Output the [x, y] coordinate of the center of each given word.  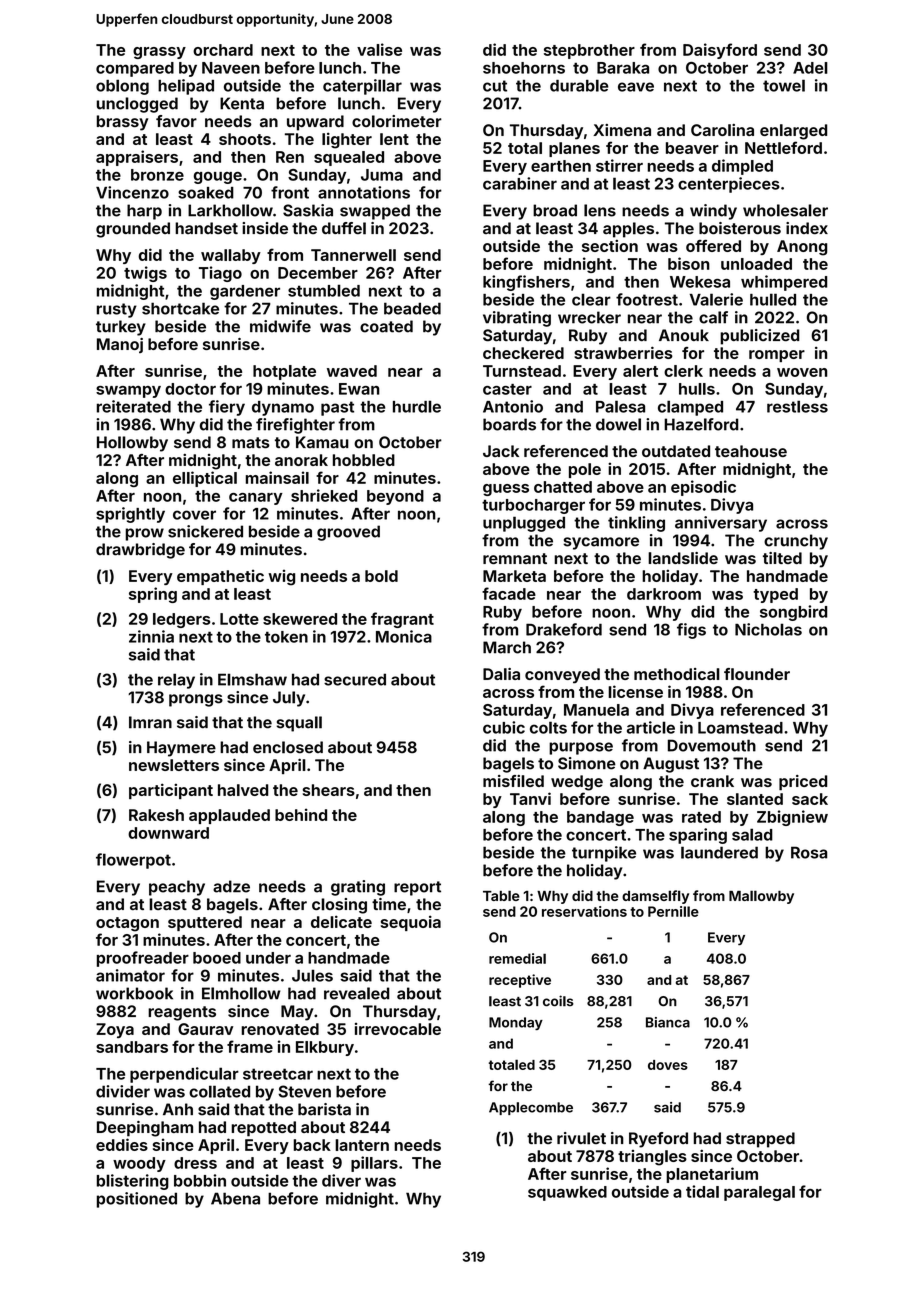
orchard [223, 50]
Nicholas [768, 629]
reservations [584, 911]
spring [153, 595]
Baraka [623, 68]
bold [381, 576]
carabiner [520, 183]
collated [219, 1091]
